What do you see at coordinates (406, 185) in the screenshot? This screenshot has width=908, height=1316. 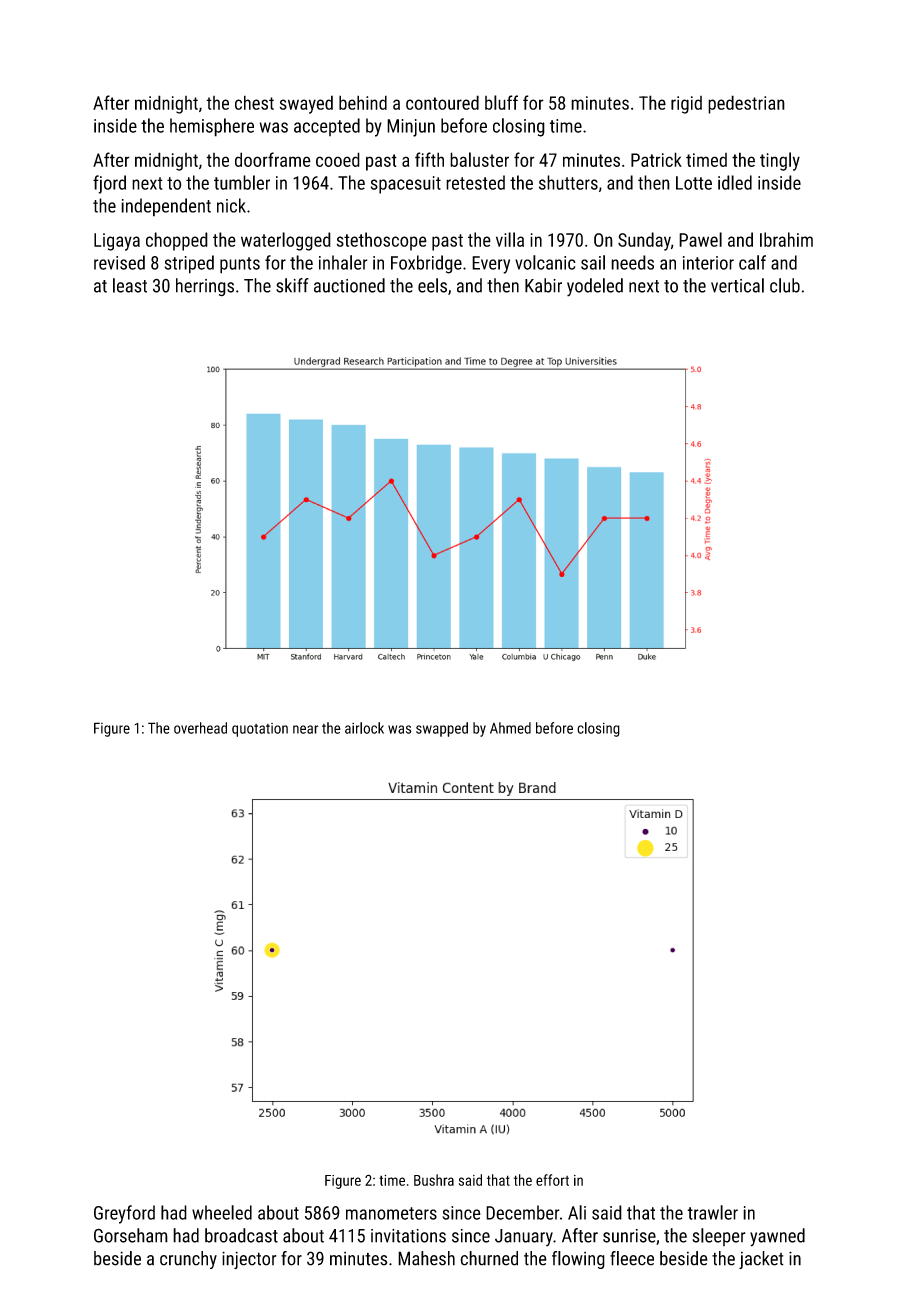 I see `spacesuit` at bounding box center [406, 185].
